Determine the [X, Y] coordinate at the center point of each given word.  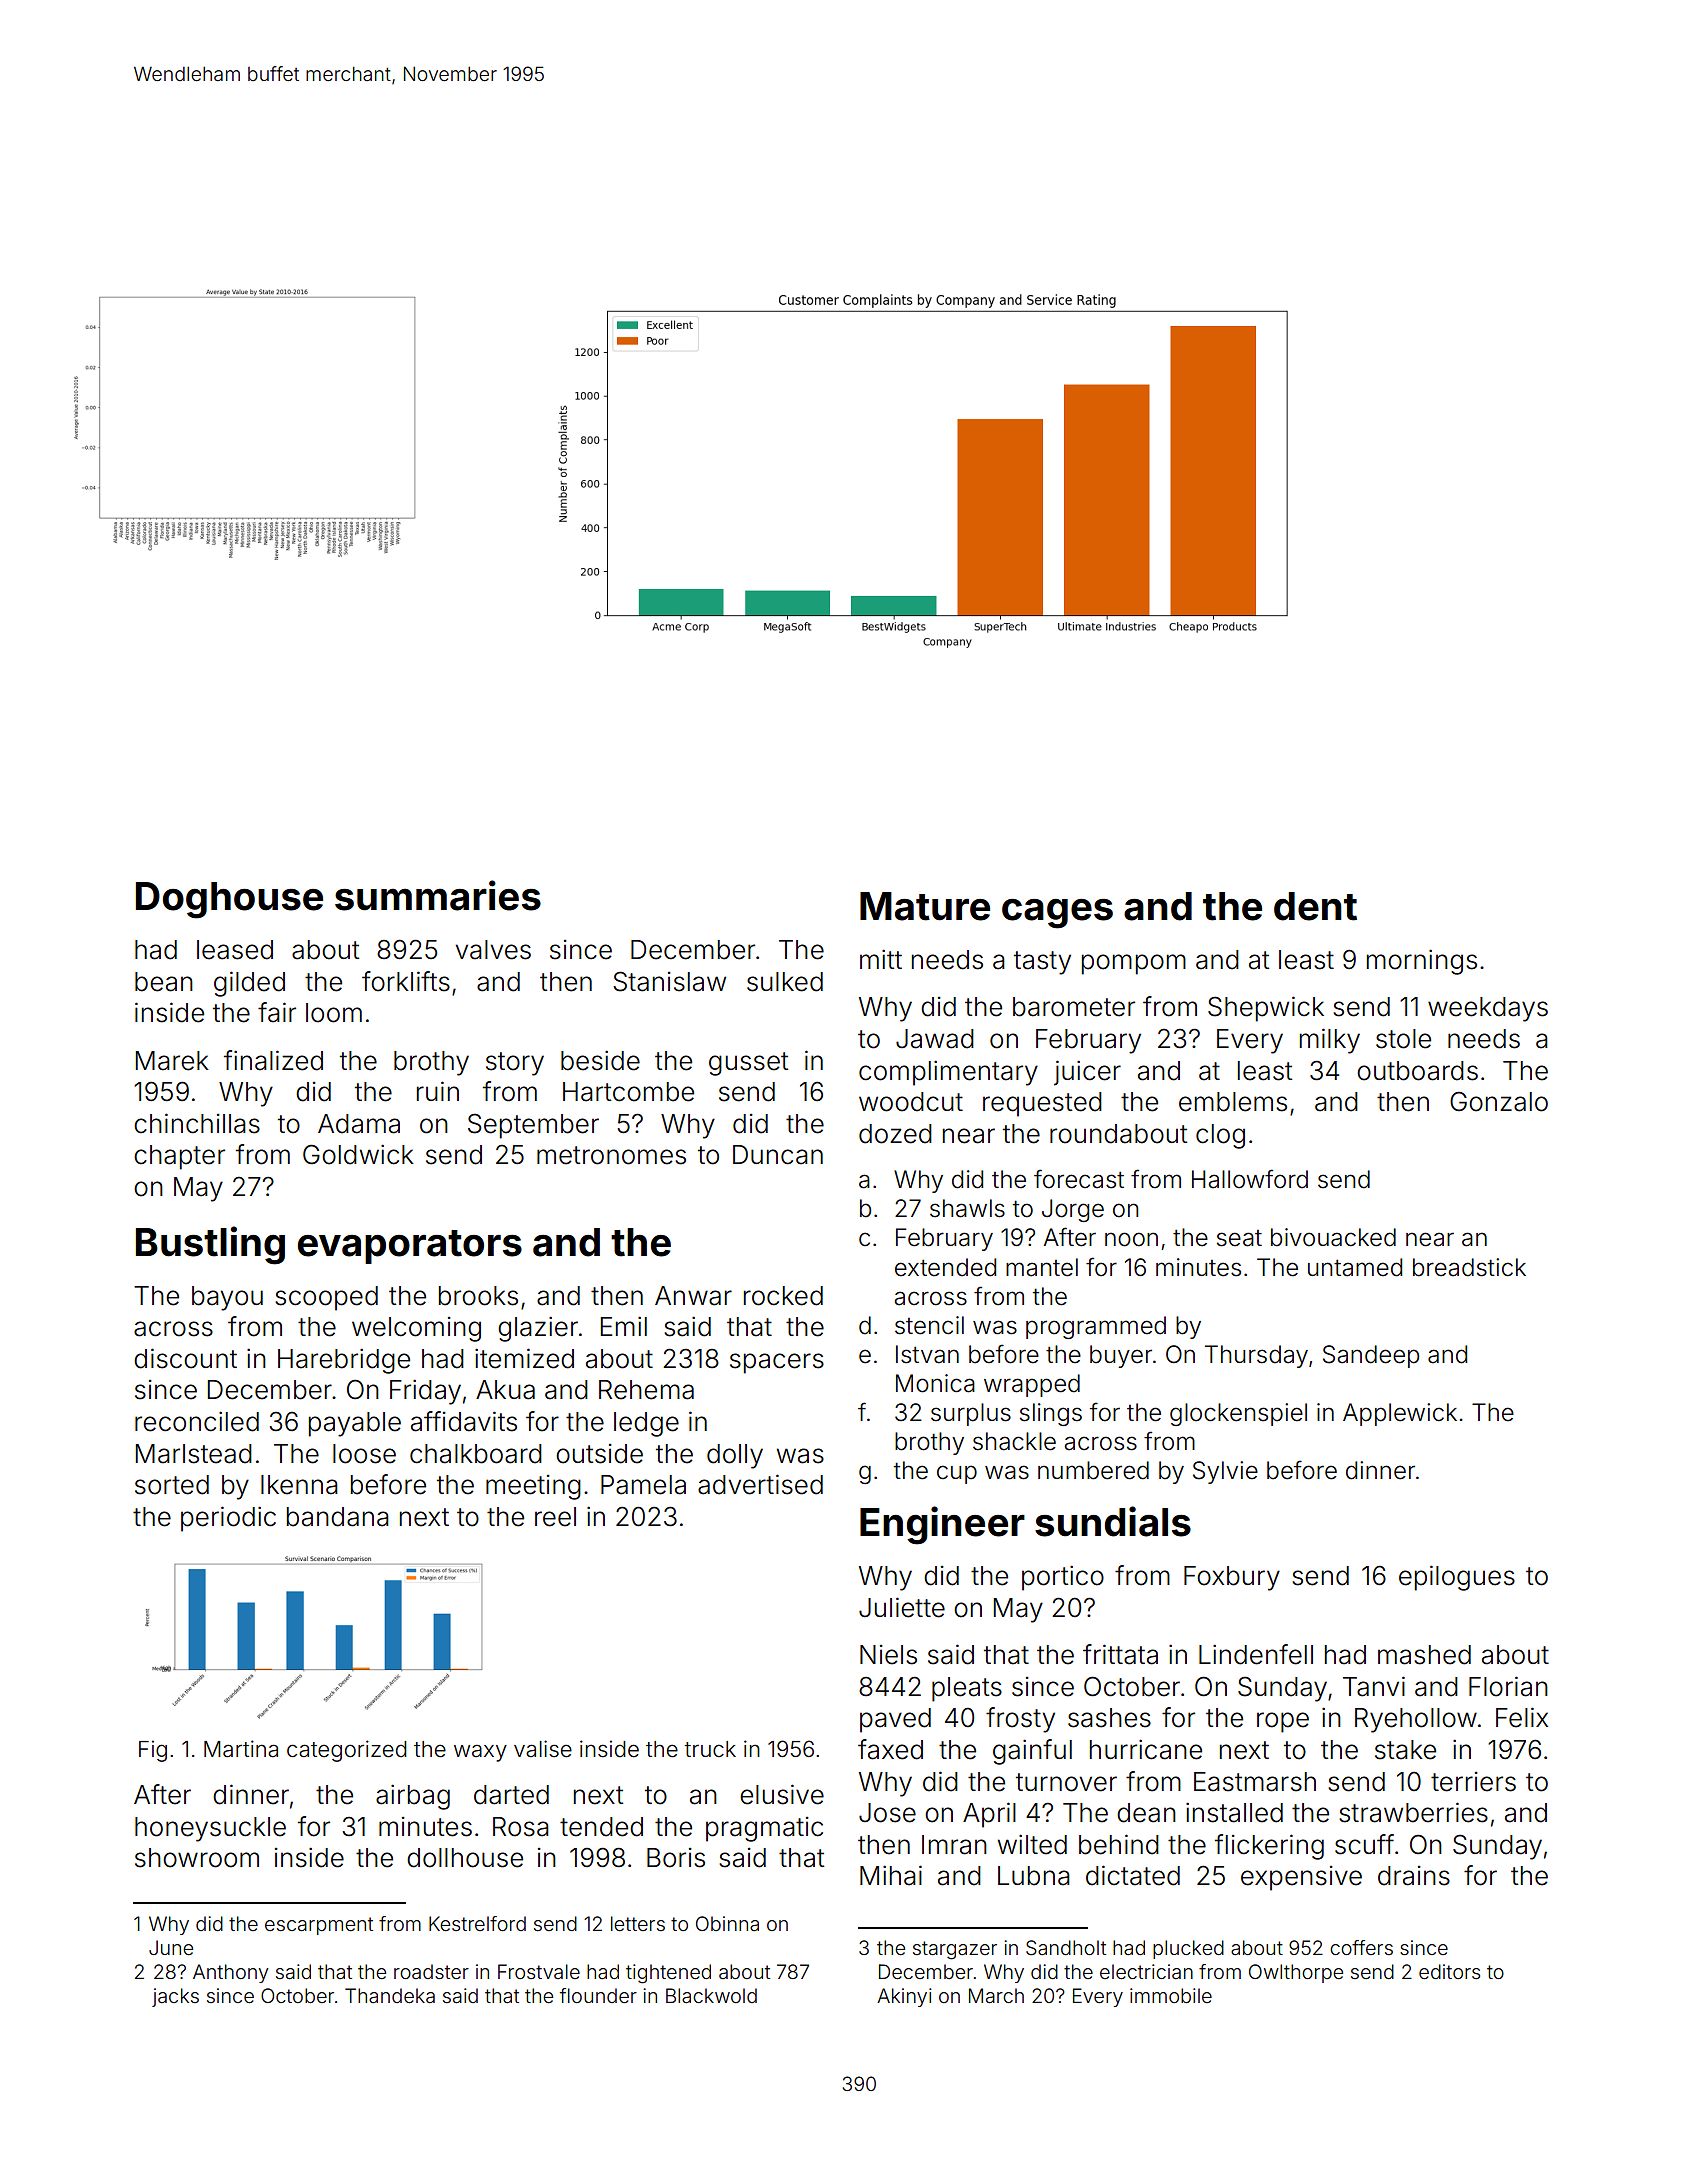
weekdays [1488, 1009]
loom [334, 1013]
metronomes [611, 1155]
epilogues [1457, 1578]
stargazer [955, 1950]
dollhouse [465, 1858]
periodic [228, 1519]
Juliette [902, 1607]
